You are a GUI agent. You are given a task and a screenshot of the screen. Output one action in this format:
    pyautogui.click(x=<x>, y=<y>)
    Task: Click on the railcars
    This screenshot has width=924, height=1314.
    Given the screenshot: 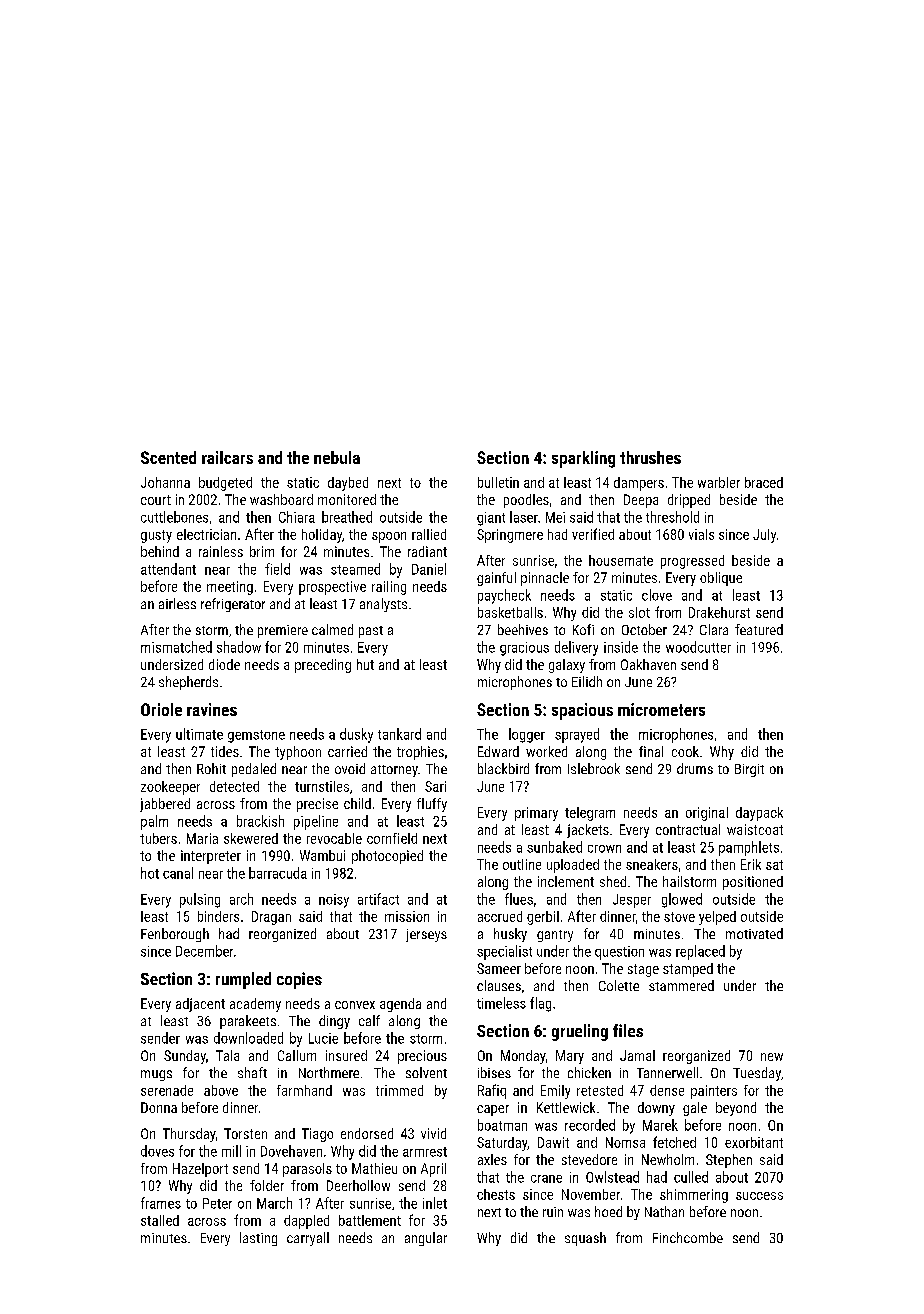 What is the action you would take?
    pyautogui.click(x=227, y=457)
